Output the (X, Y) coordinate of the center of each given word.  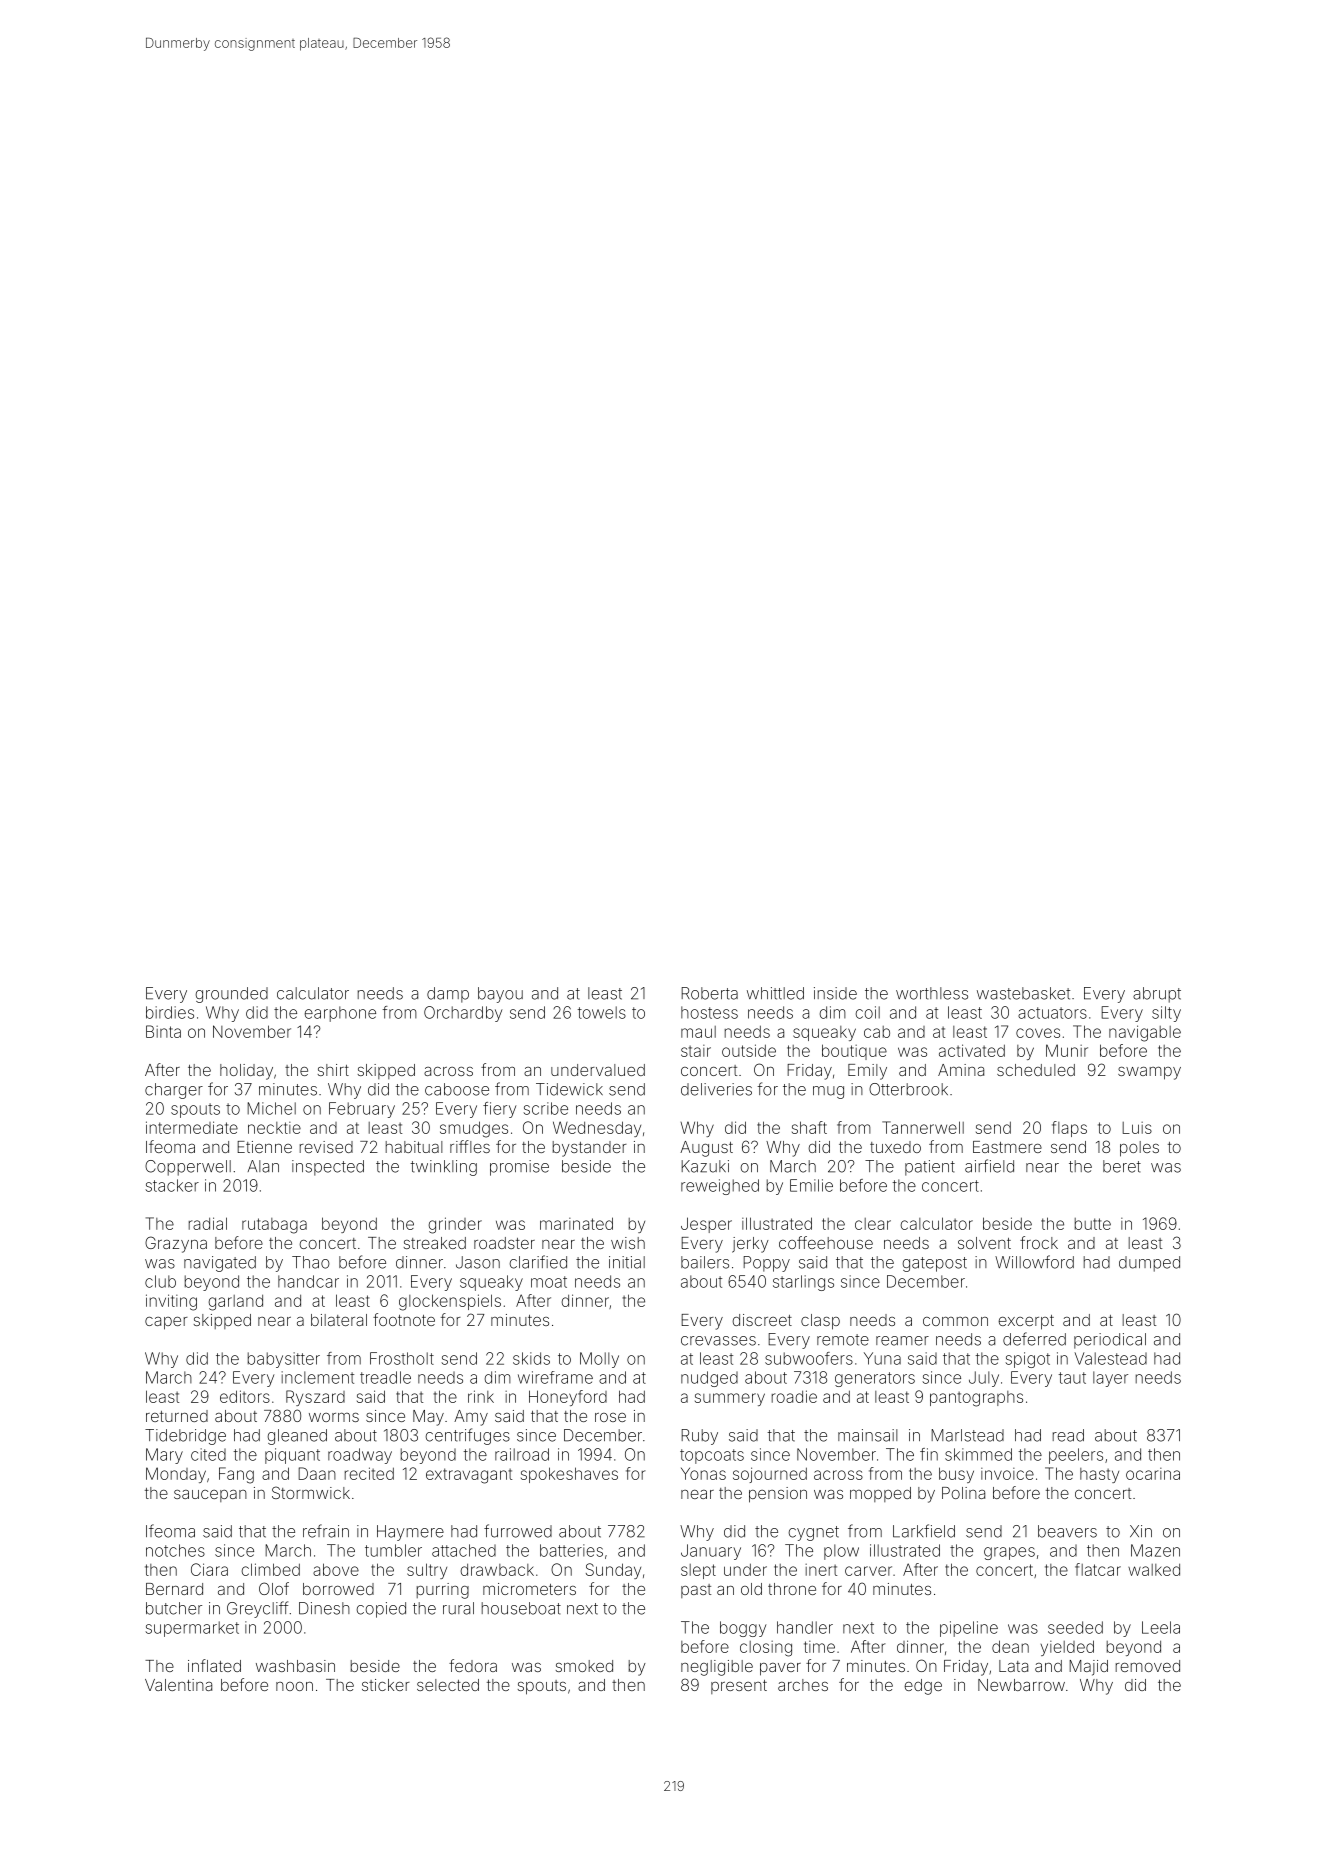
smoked (584, 1666)
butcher (174, 1608)
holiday (246, 1072)
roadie (794, 1396)
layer (1110, 1379)
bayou (500, 995)
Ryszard (315, 1398)
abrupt (1157, 995)
